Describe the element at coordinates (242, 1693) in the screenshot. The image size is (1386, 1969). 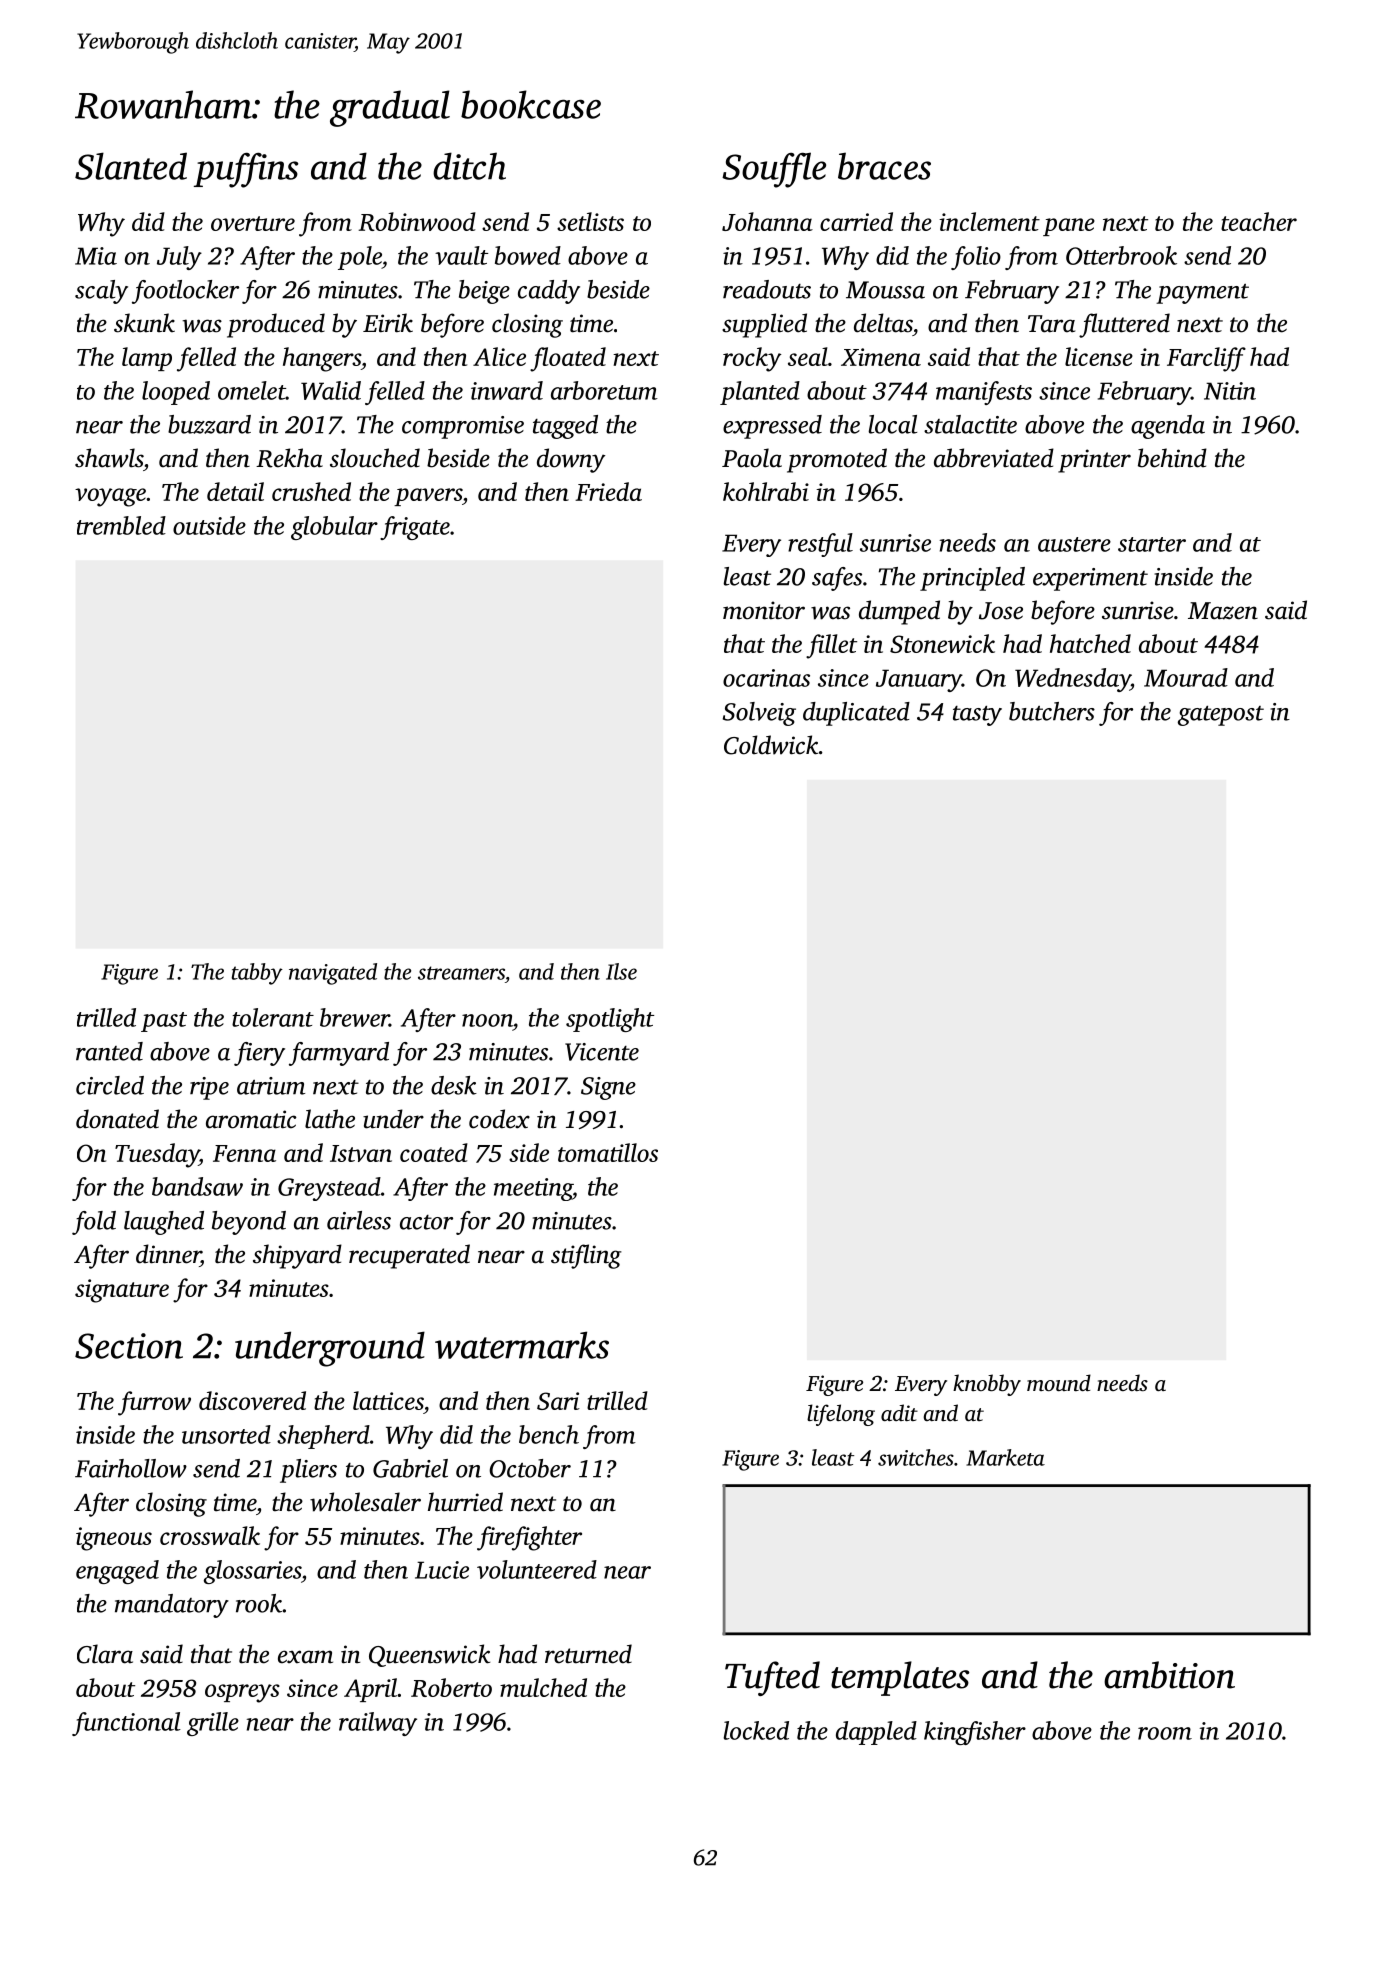
I see `ospreys` at that location.
